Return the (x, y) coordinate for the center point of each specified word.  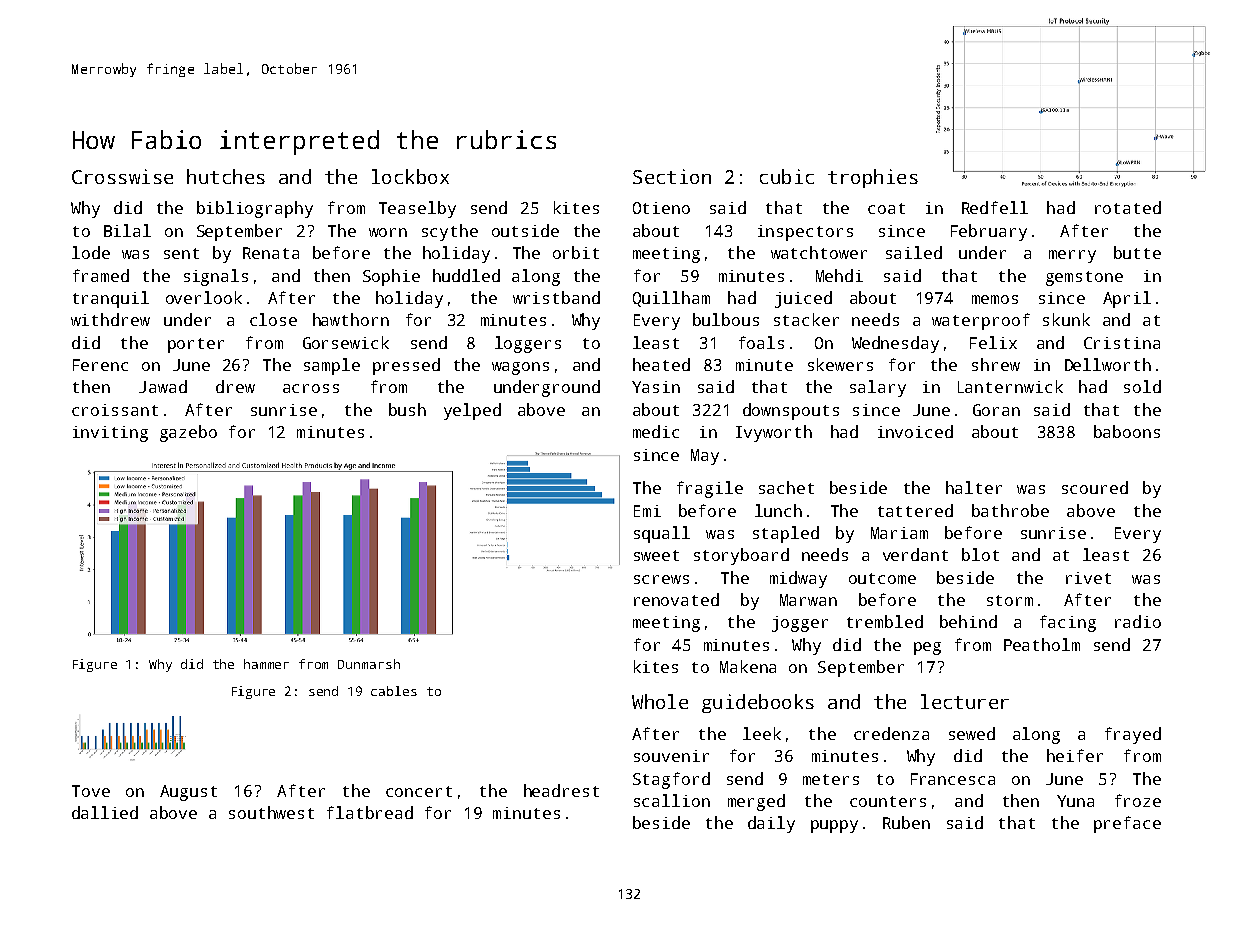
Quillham (671, 299)
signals (216, 277)
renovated (676, 599)
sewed (972, 733)
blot (980, 554)
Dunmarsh (369, 664)
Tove (91, 791)
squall (662, 534)
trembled (885, 621)
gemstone (1084, 278)
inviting (110, 434)
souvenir (671, 756)
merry (1072, 256)
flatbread (370, 812)
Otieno (661, 208)
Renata (271, 253)
